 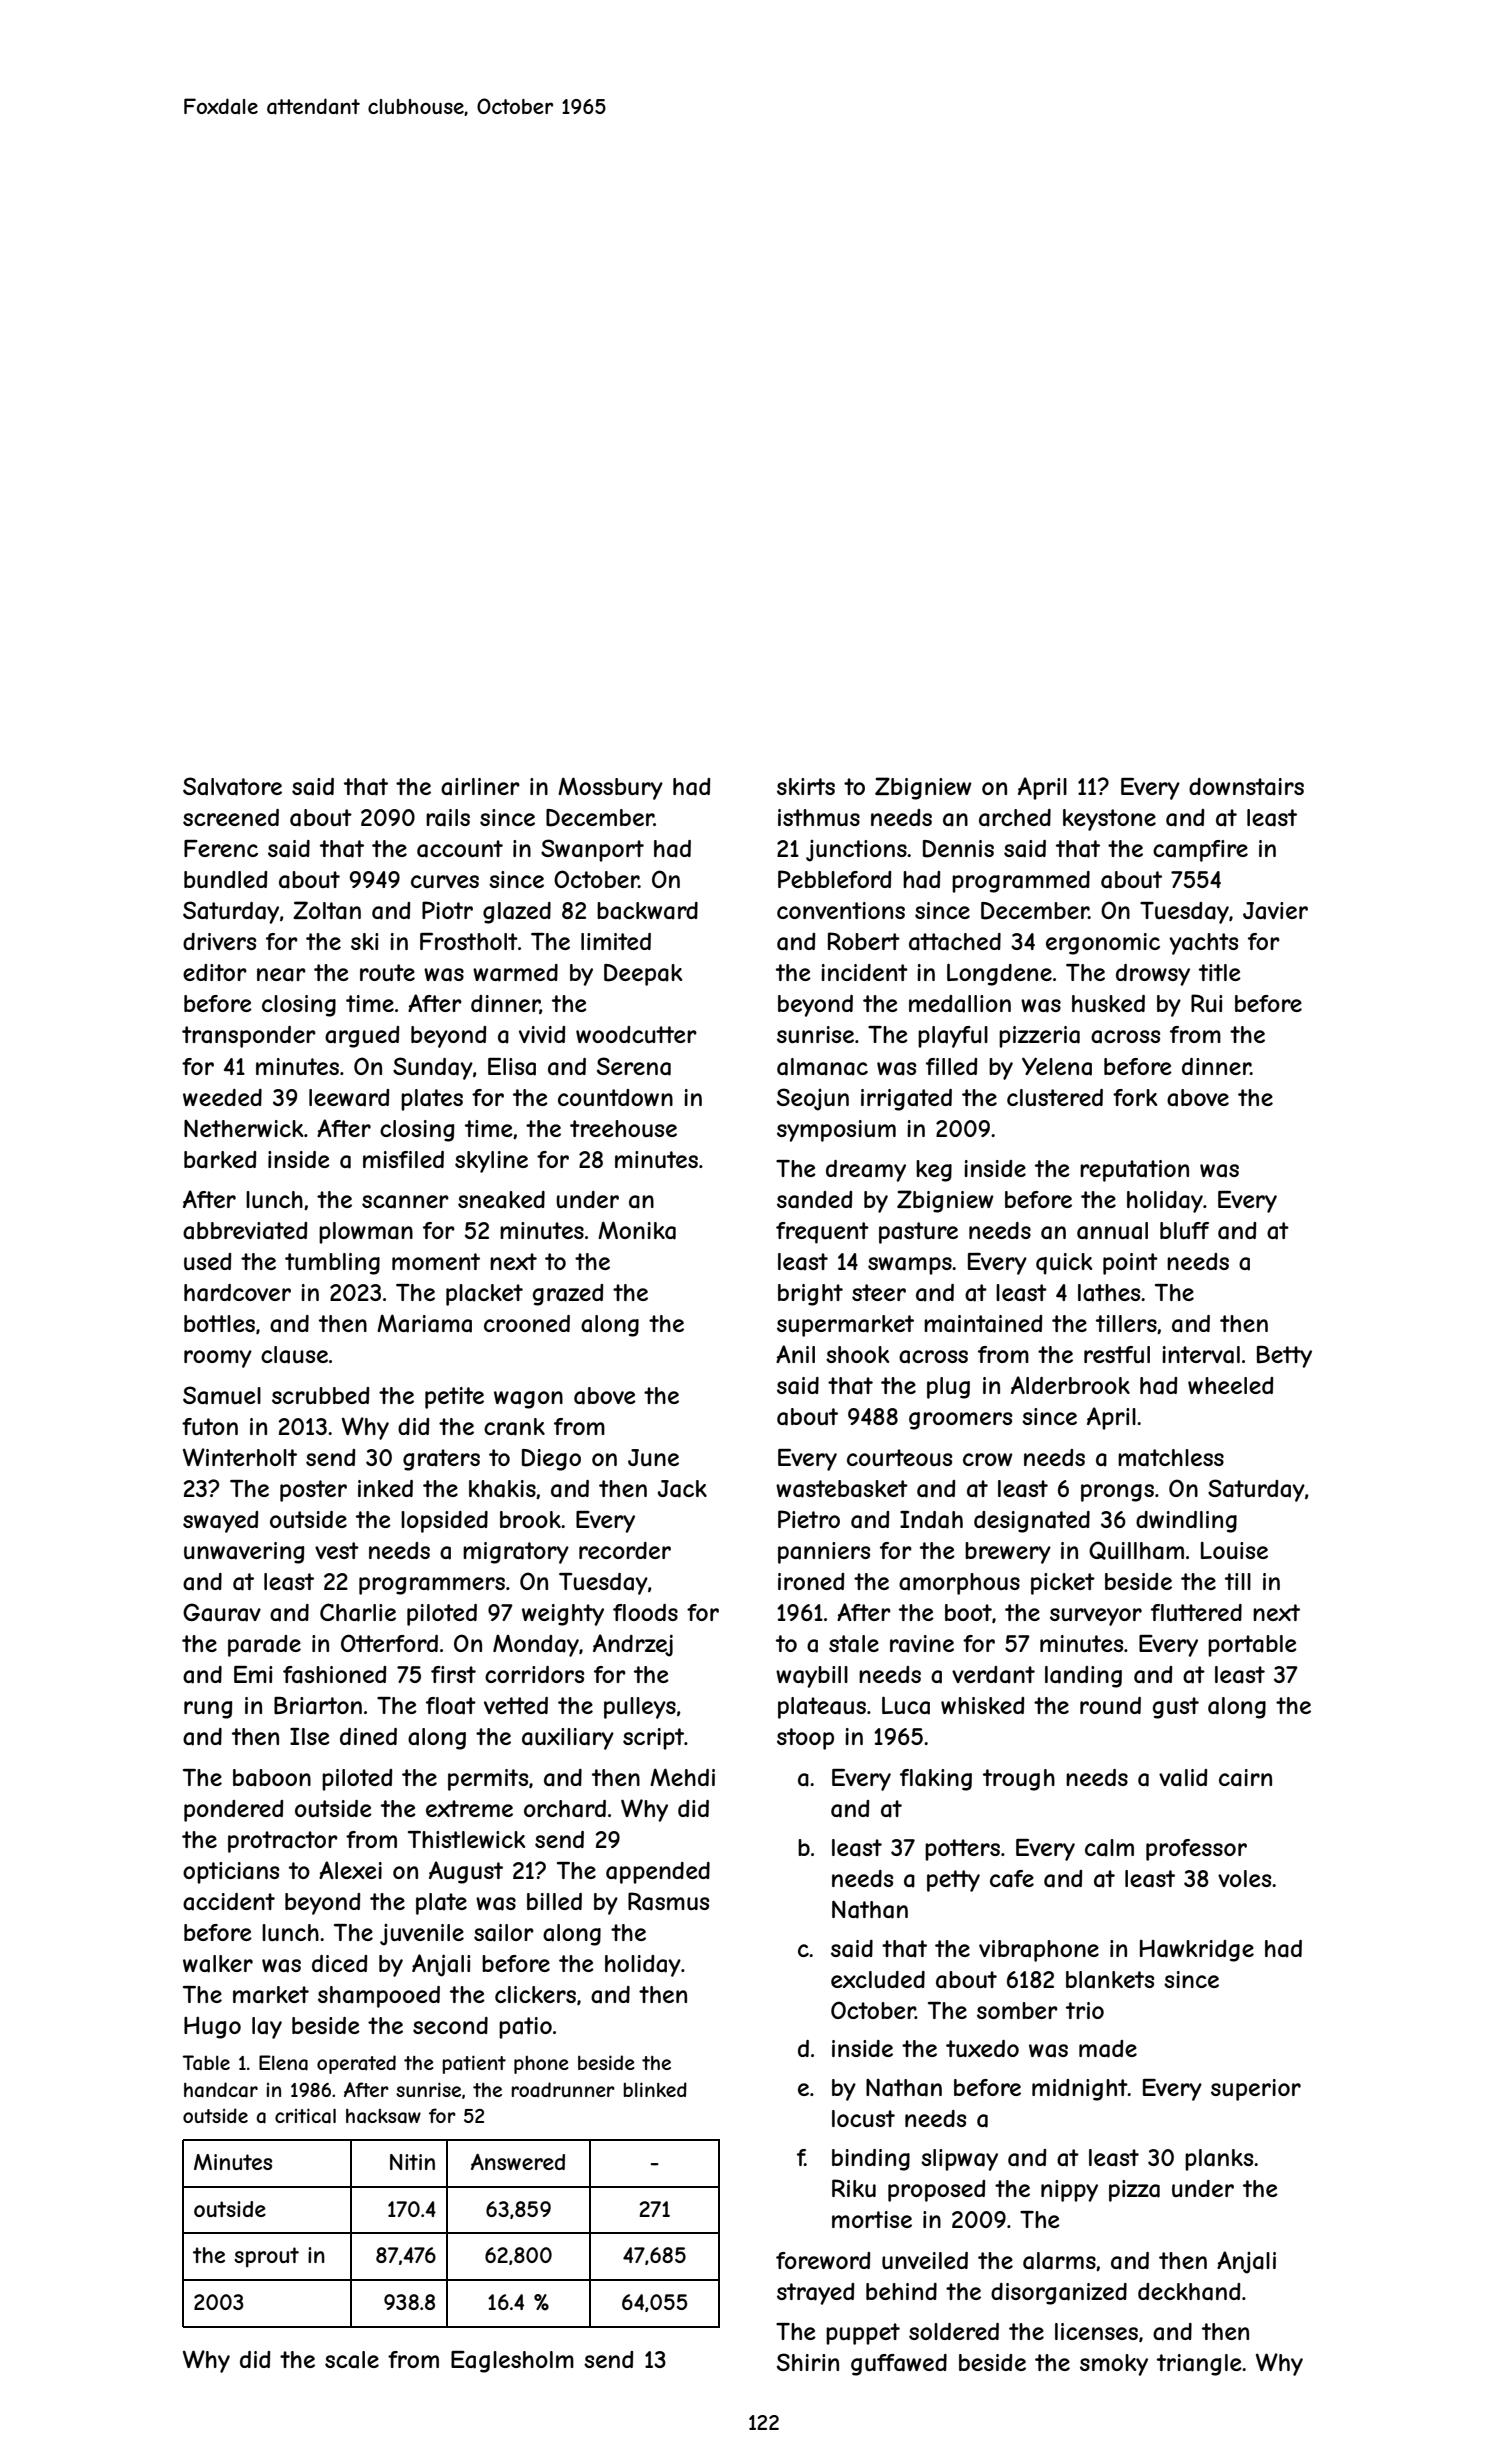 I want to click on downstairs, so click(x=1246, y=787).
